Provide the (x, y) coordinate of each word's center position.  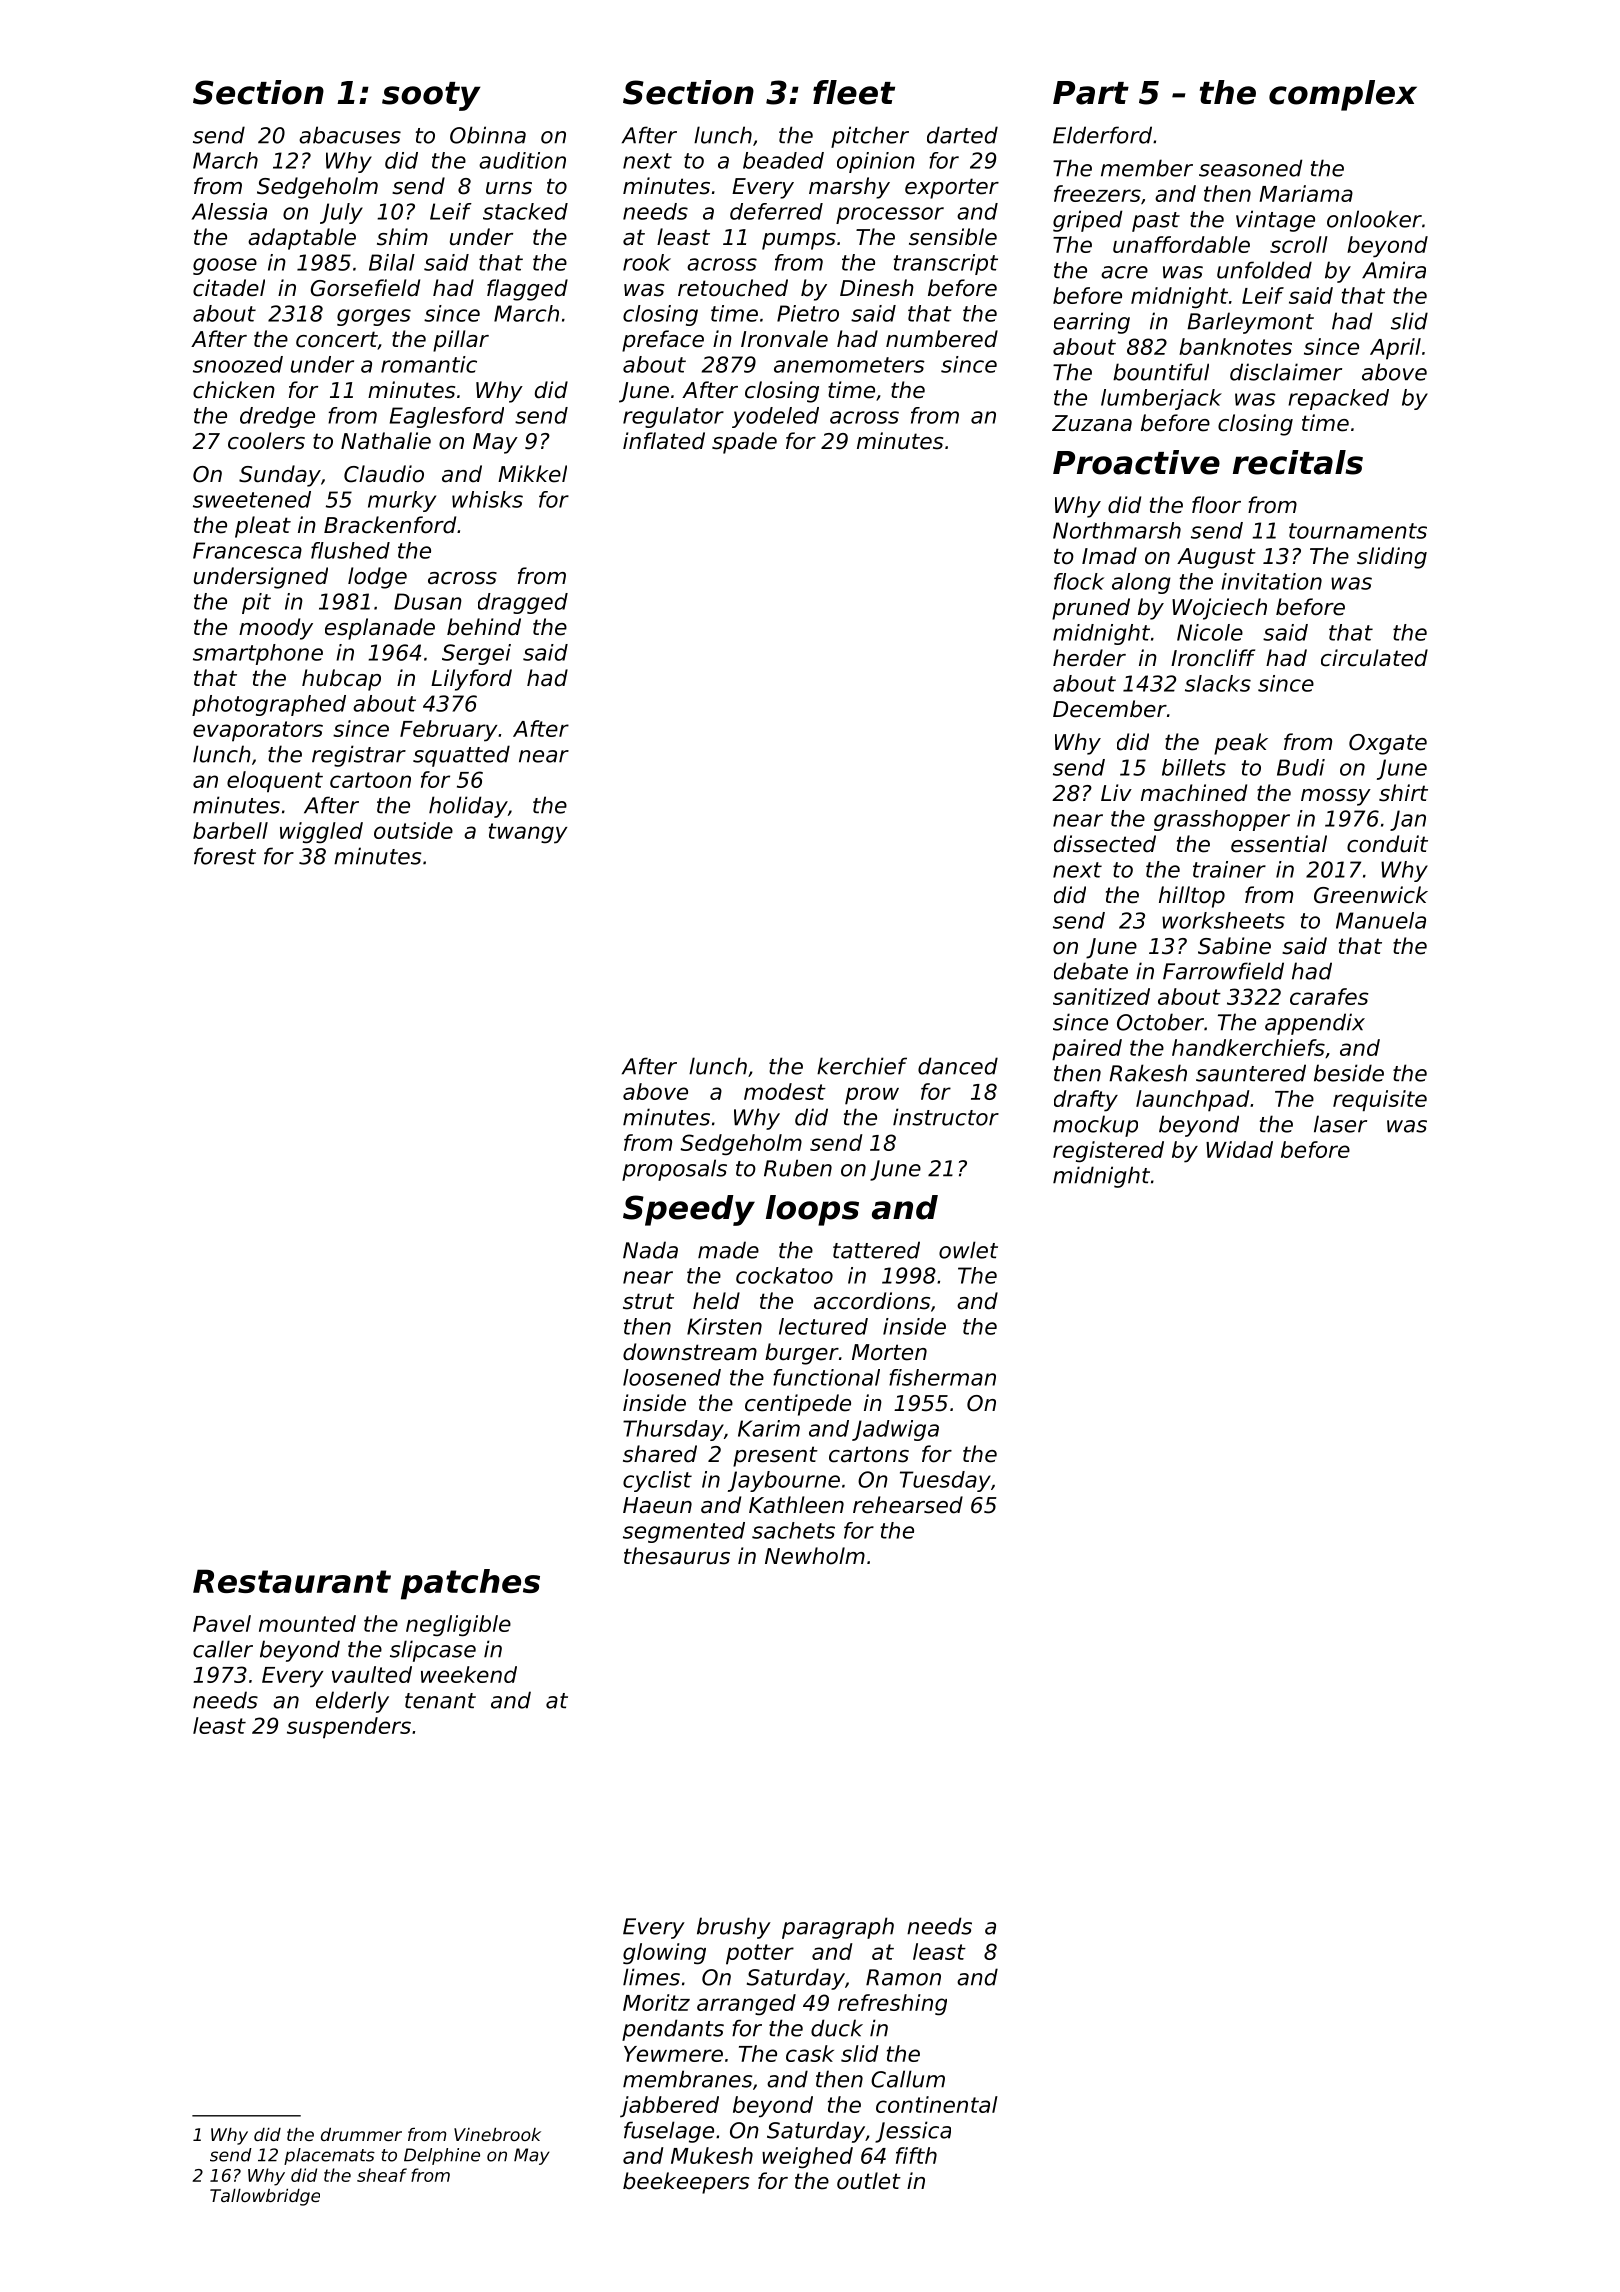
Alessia (229, 211)
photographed (269, 705)
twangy (528, 833)
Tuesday (945, 1481)
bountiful (1161, 372)
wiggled (321, 833)
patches (470, 1584)
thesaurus (677, 1556)
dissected (1105, 844)
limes (651, 1977)
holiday (468, 807)
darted (962, 135)
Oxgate (1388, 744)
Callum (908, 2079)
